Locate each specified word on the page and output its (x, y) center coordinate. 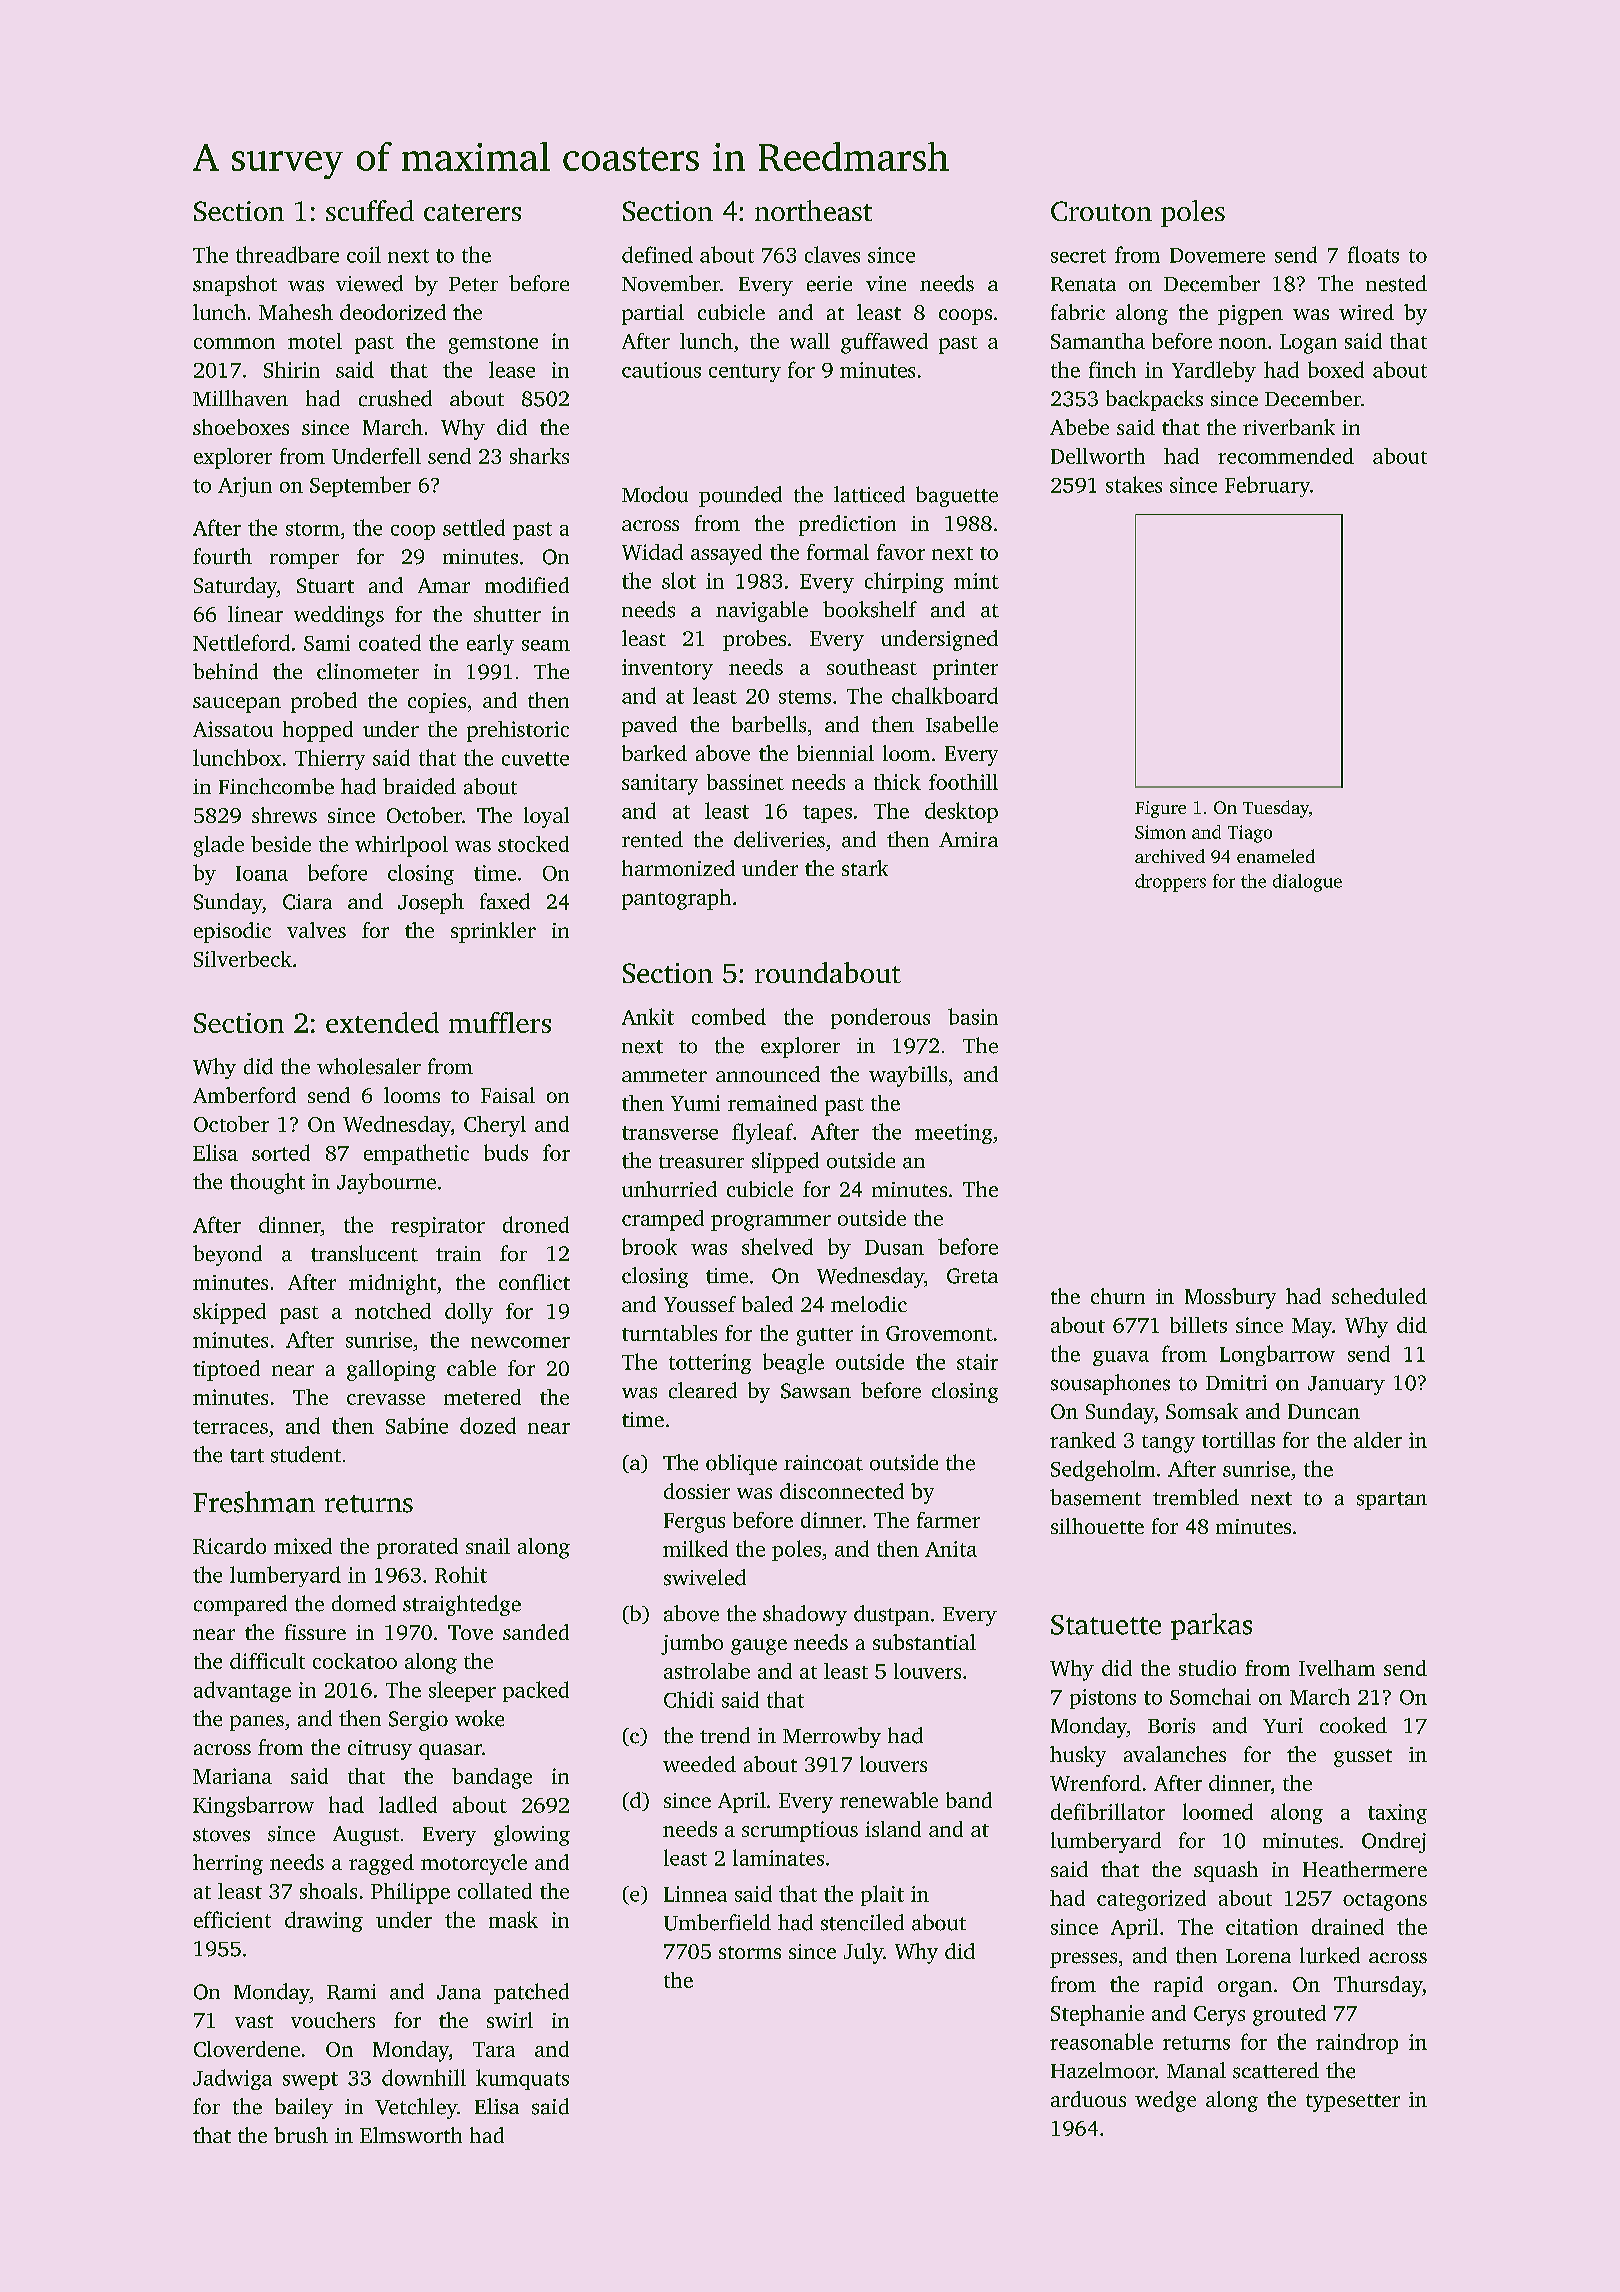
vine (886, 283)
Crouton (1101, 211)
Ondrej (1394, 1842)
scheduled (1379, 1296)
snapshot (235, 285)
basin (973, 1016)
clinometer (368, 671)
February (1267, 486)
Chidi (689, 1699)
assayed (726, 554)
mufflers (500, 1022)
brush (301, 2135)
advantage (242, 1691)
